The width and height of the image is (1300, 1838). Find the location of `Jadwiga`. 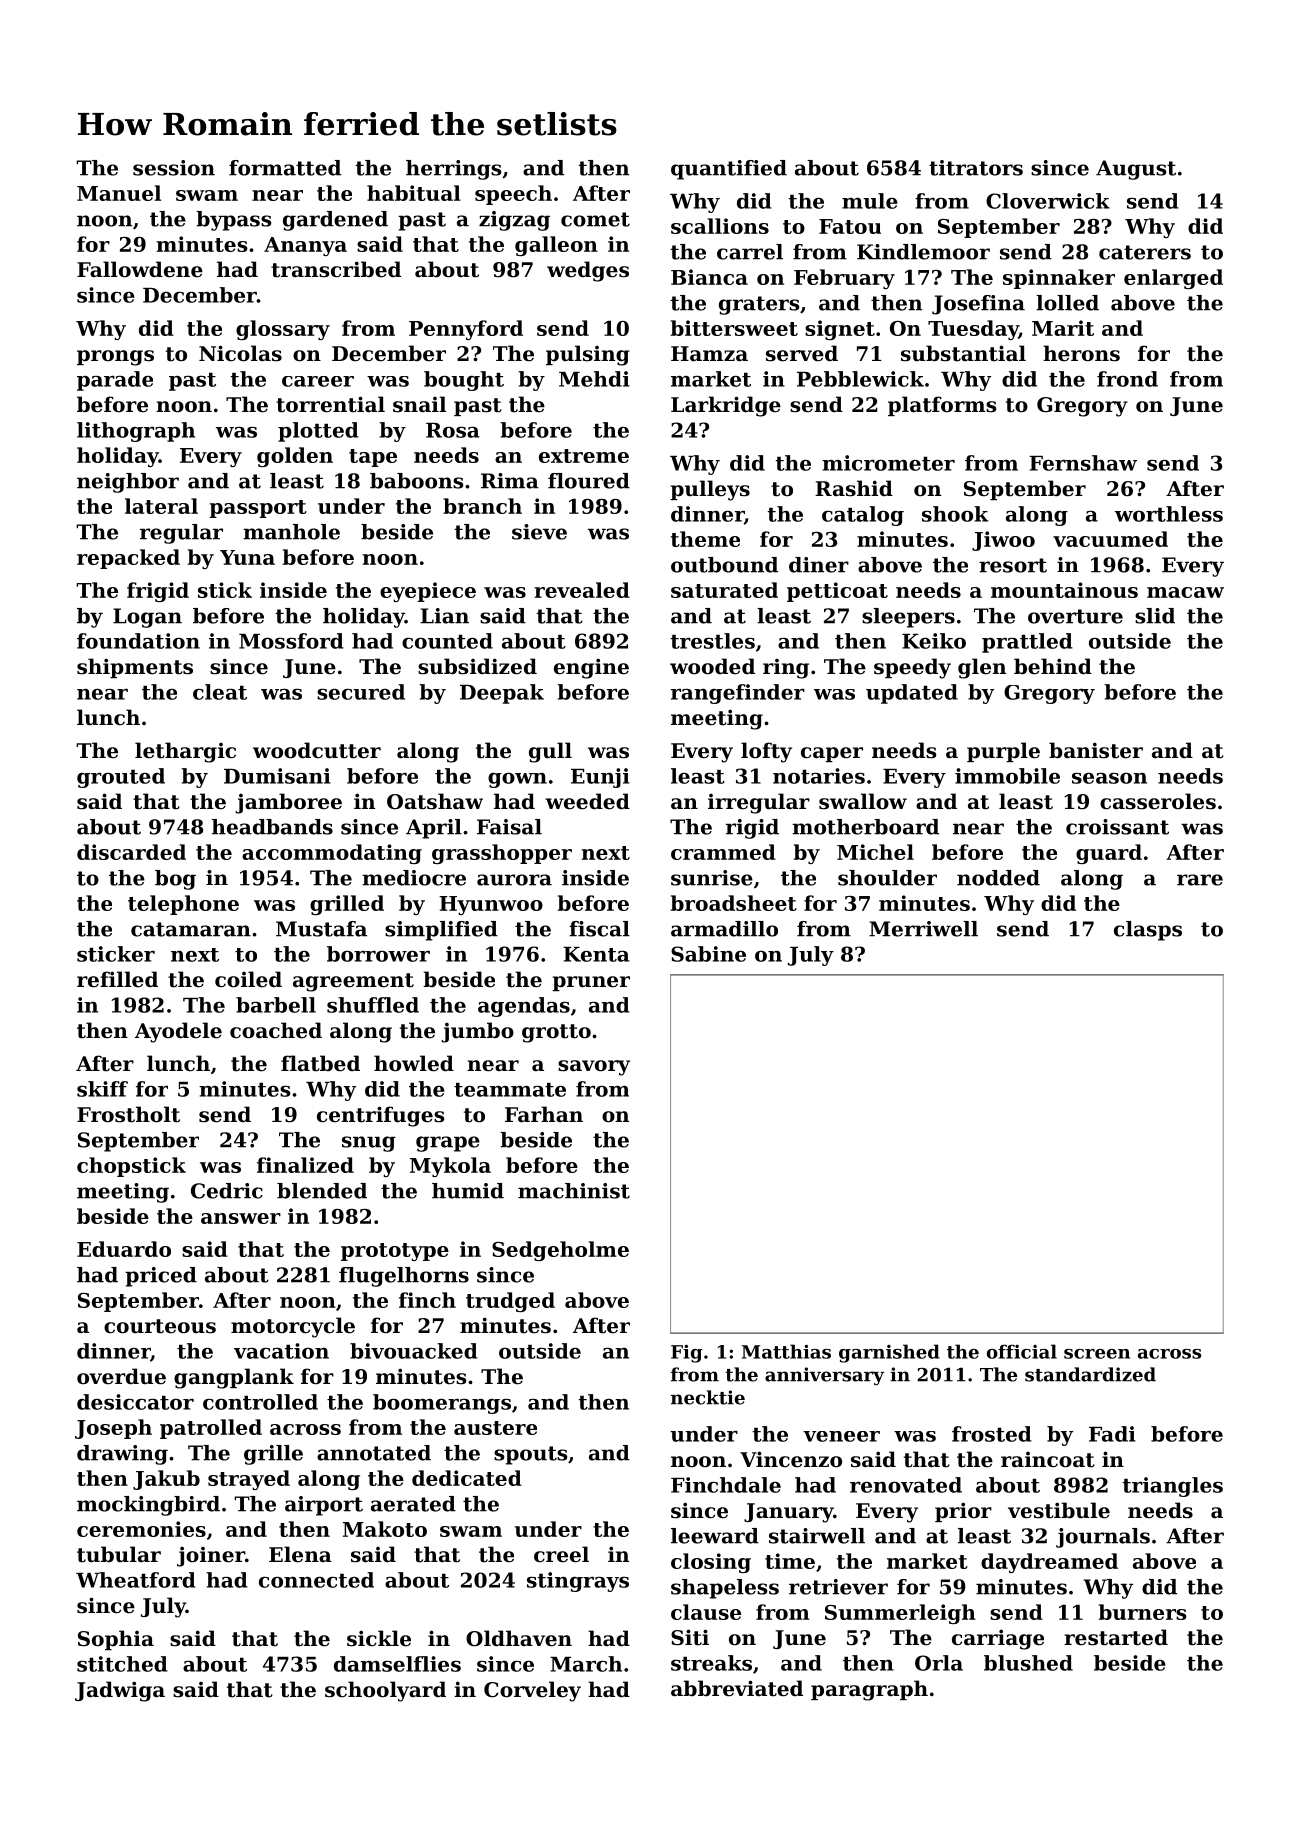

Jadwiga is located at coordinates (120, 1691).
